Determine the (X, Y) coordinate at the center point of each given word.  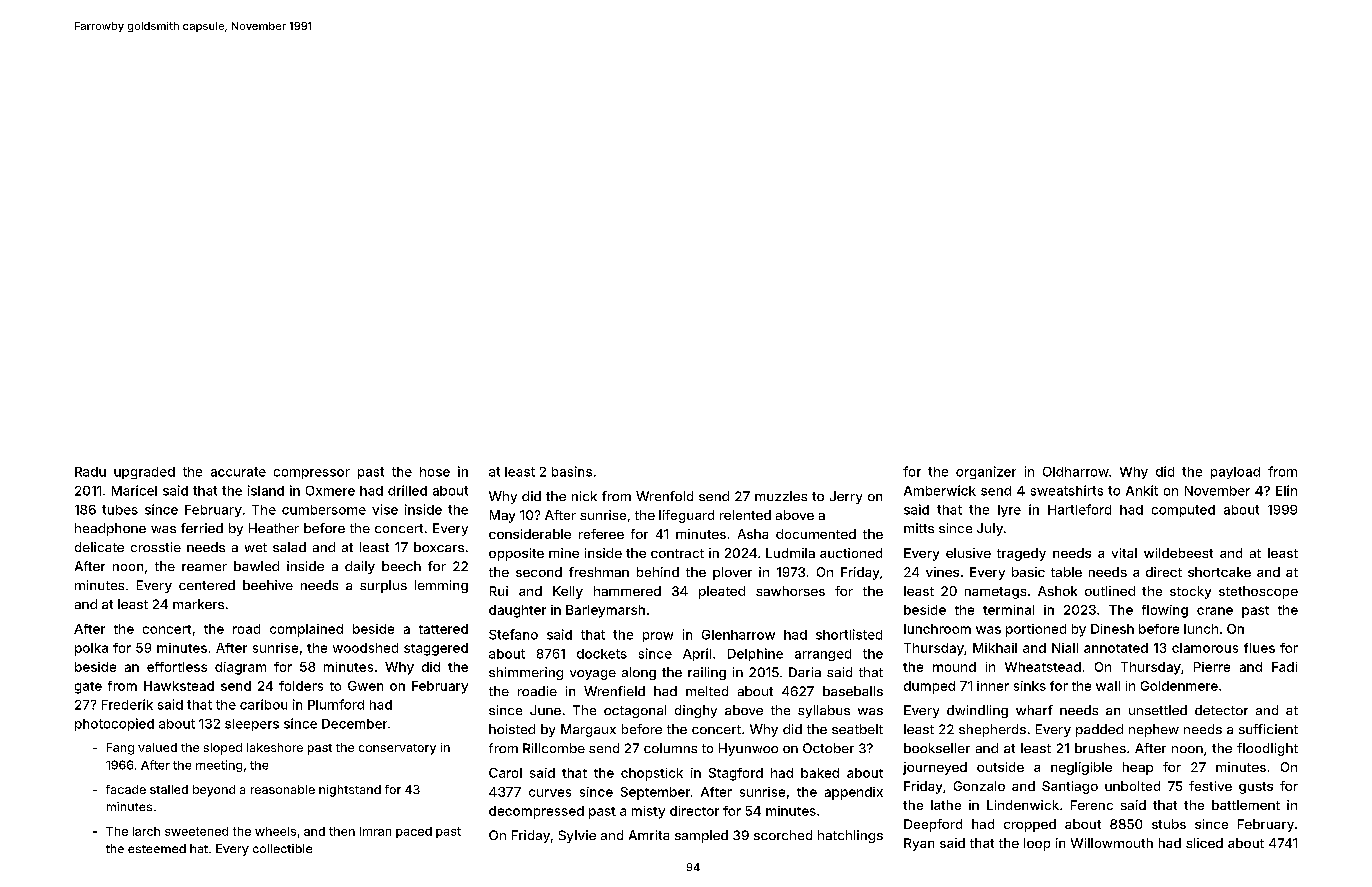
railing (707, 673)
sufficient (1268, 729)
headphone (110, 529)
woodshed (365, 648)
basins (572, 471)
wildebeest (1178, 553)
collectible (282, 848)
